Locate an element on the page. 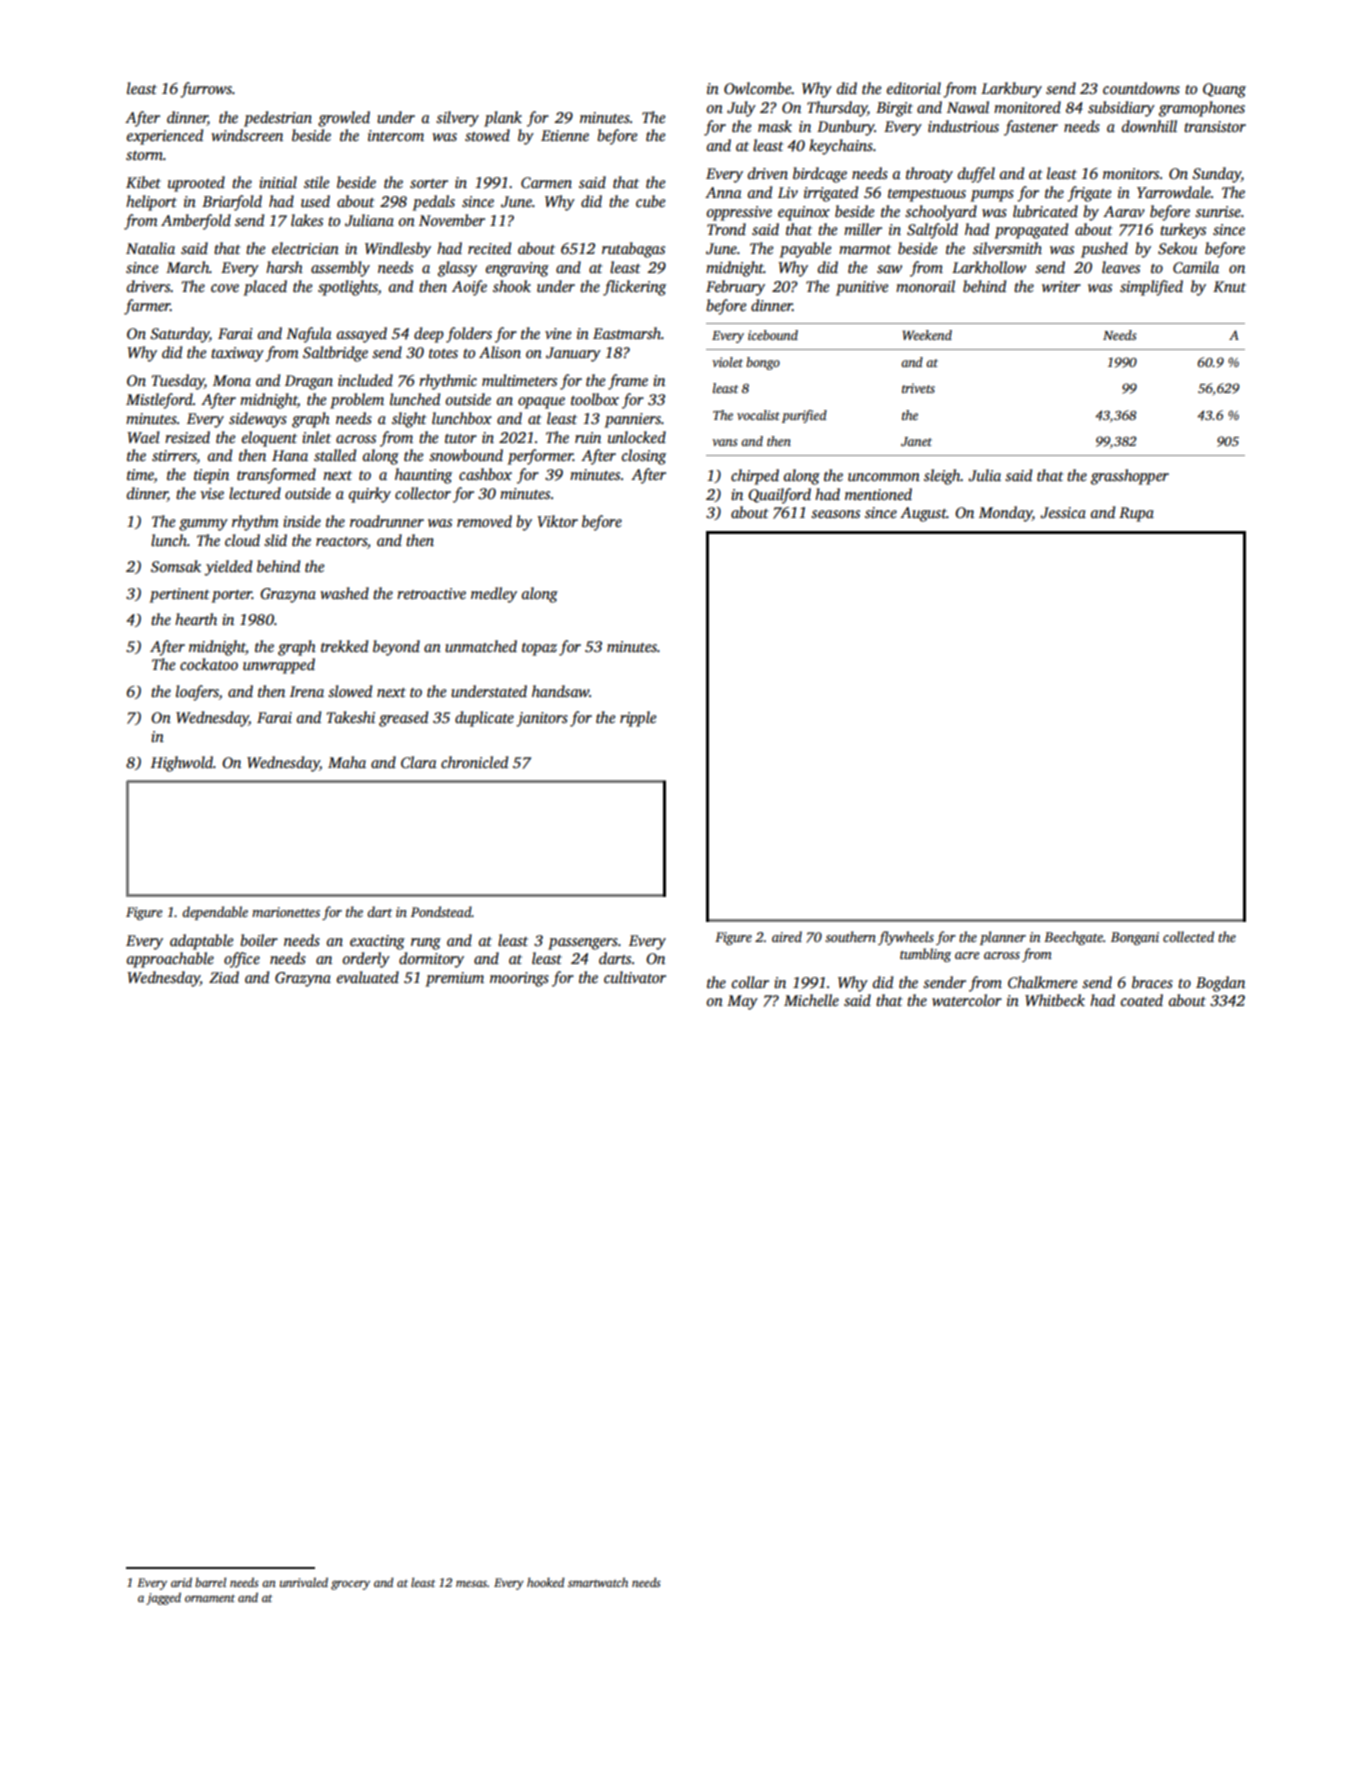 Image resolution: width=1372 pixels, height=1775 pixels. May is located at coordinates (742, 1002).
